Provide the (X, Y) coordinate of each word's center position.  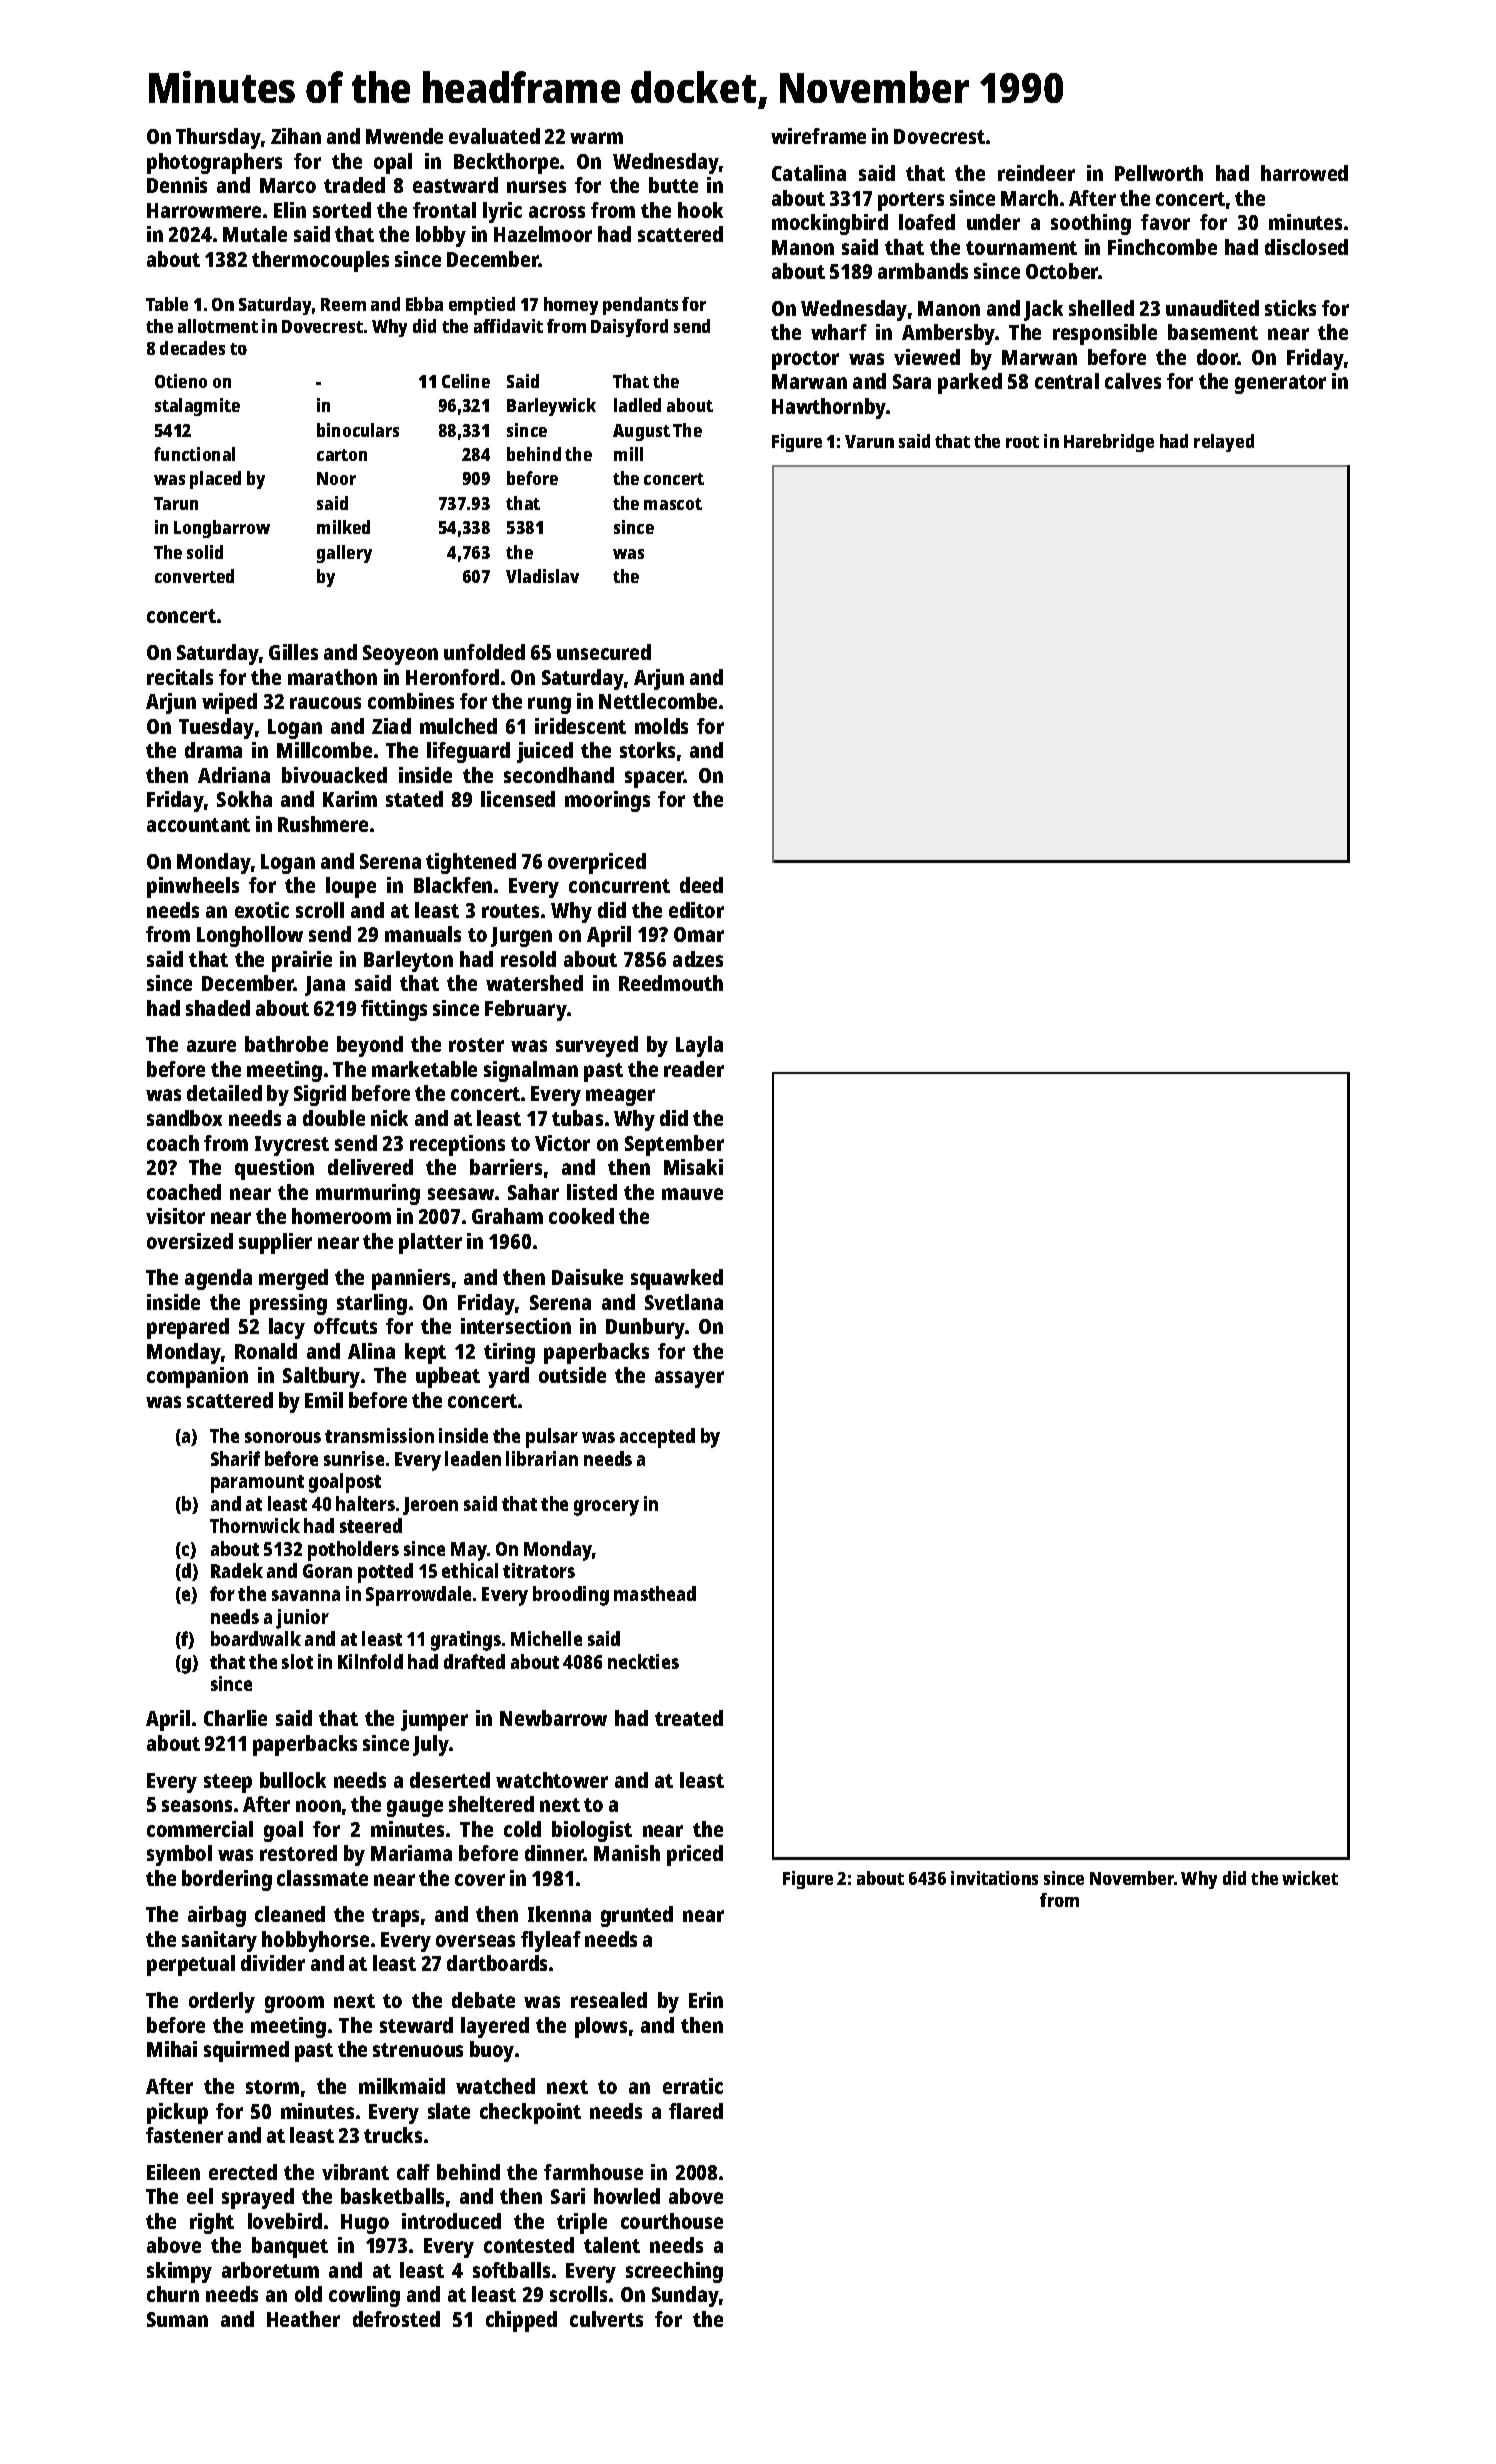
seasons (197, 1806)
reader (694, 1069)
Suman (177, 2319)
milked (343, 527)
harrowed (1304, 173)
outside (572, 1375)
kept (425, 1353)
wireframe (818, 136)
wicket (1310, 1878)
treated (689, 1718)
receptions (457, 1145)
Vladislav (542, 576)
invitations (994, 1878)
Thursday (219, 138)
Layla (699, 1046)
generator (1280, 384)
